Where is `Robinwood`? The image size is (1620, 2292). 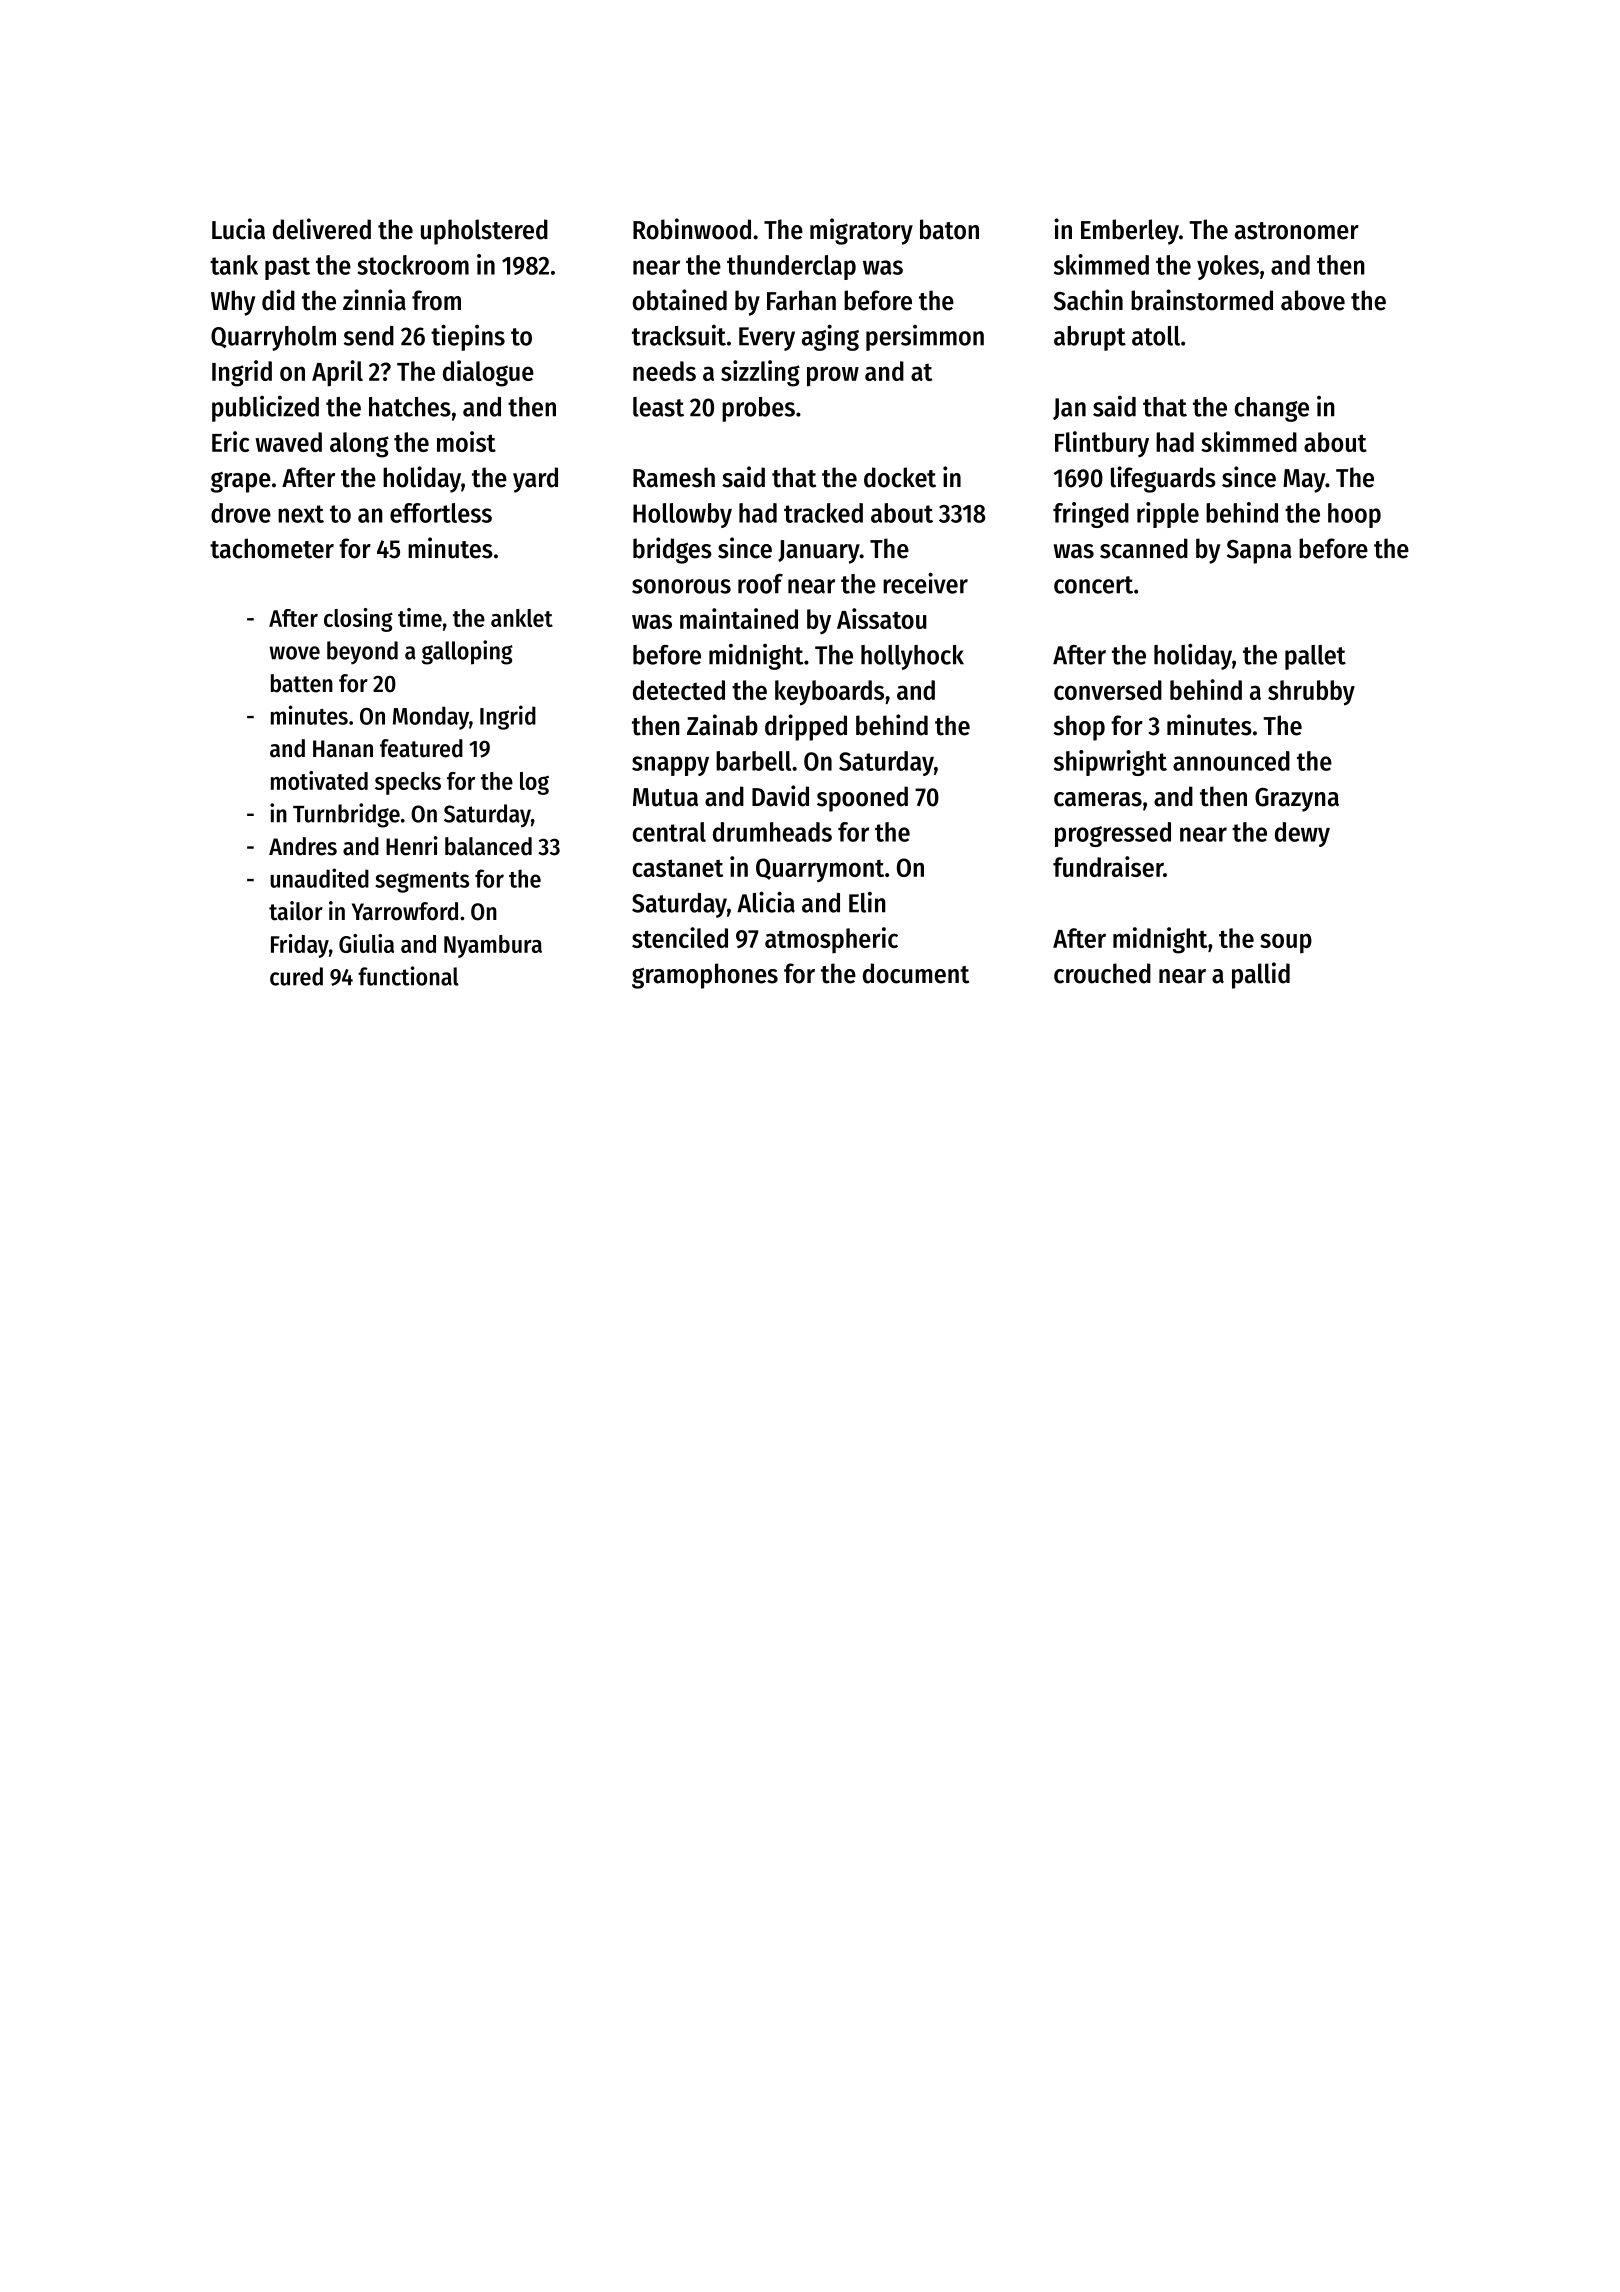
Robinwood is located at coordinates (692, 229).
